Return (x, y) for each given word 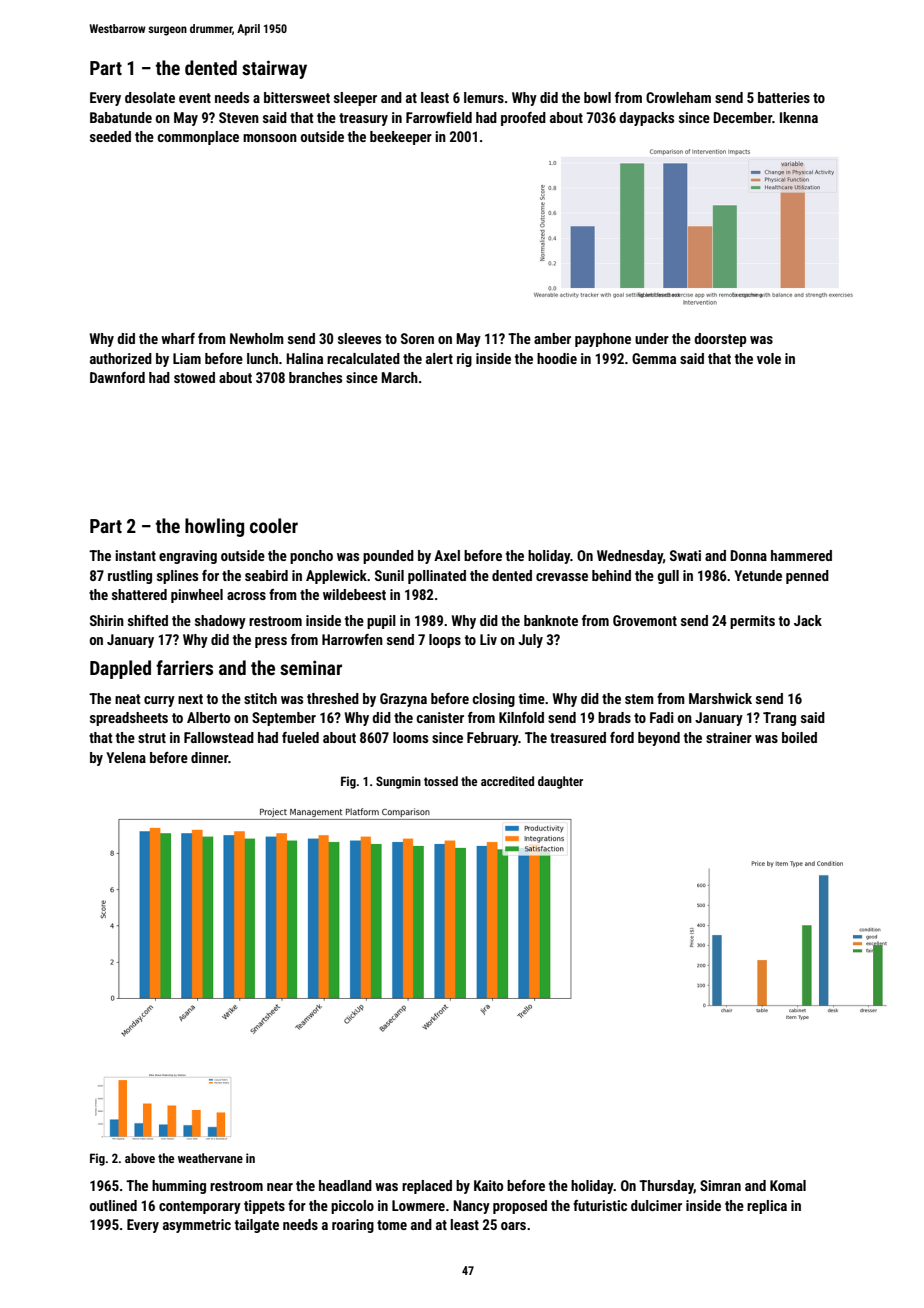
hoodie (557, 358)
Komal (788, 1185)
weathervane (210, 1158)
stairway (274, 69)
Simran (720, 1185)
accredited (507, 781)
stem (639, 699)
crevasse (562, 577)
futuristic (600, 1205)
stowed (194, 377)
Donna (748, 555)
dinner (209, 757)
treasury (363, 119)
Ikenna (799, 117)
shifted (148, 620)
